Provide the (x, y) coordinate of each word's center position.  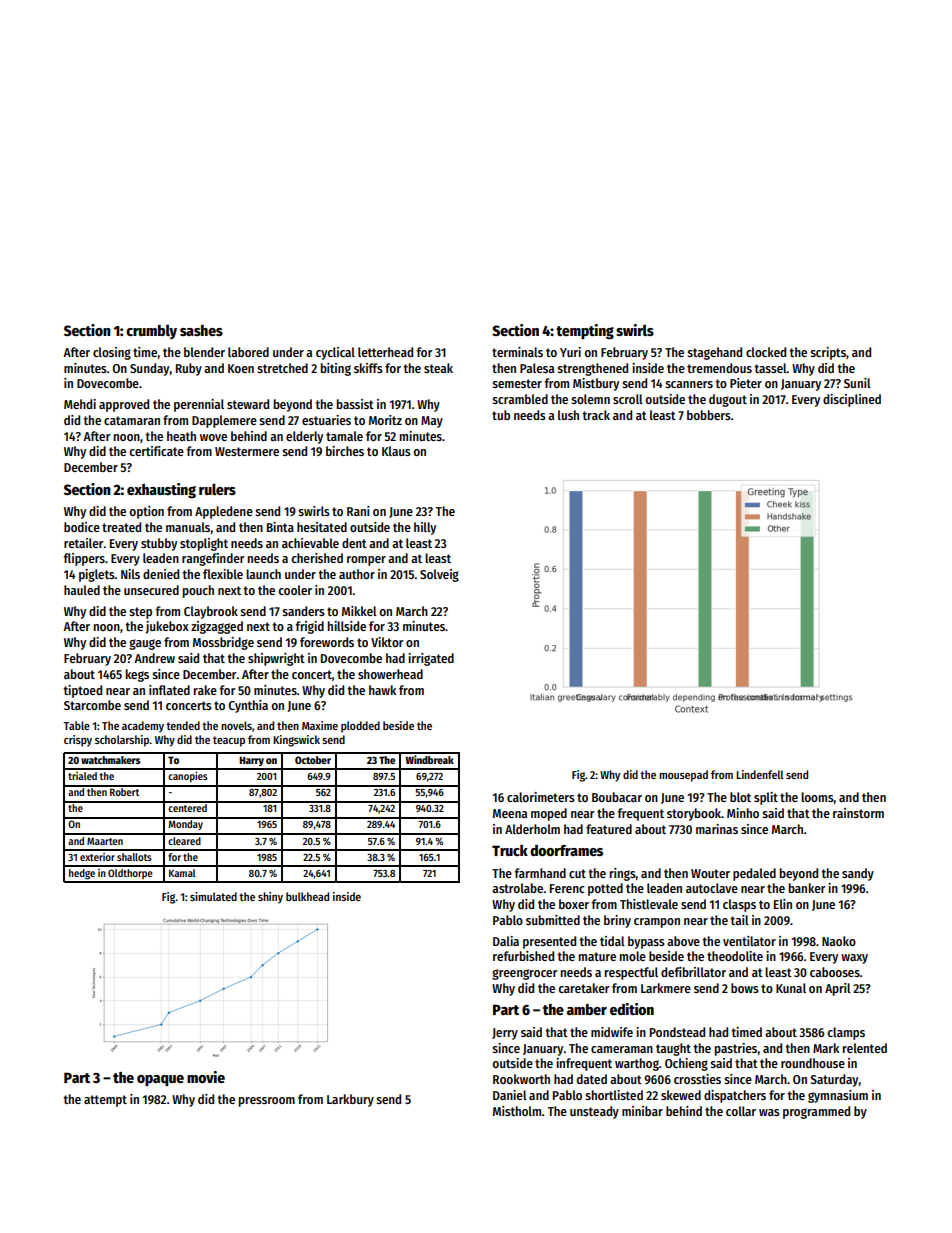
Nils (130, 574)
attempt (105, 1101)
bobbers (709, 415)
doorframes (566, 850)
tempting (585, 332)
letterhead (385, 352)
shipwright (276, 659)
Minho (743, 813)
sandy (858, 874)
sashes (201, 330)
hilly (425, 528)
